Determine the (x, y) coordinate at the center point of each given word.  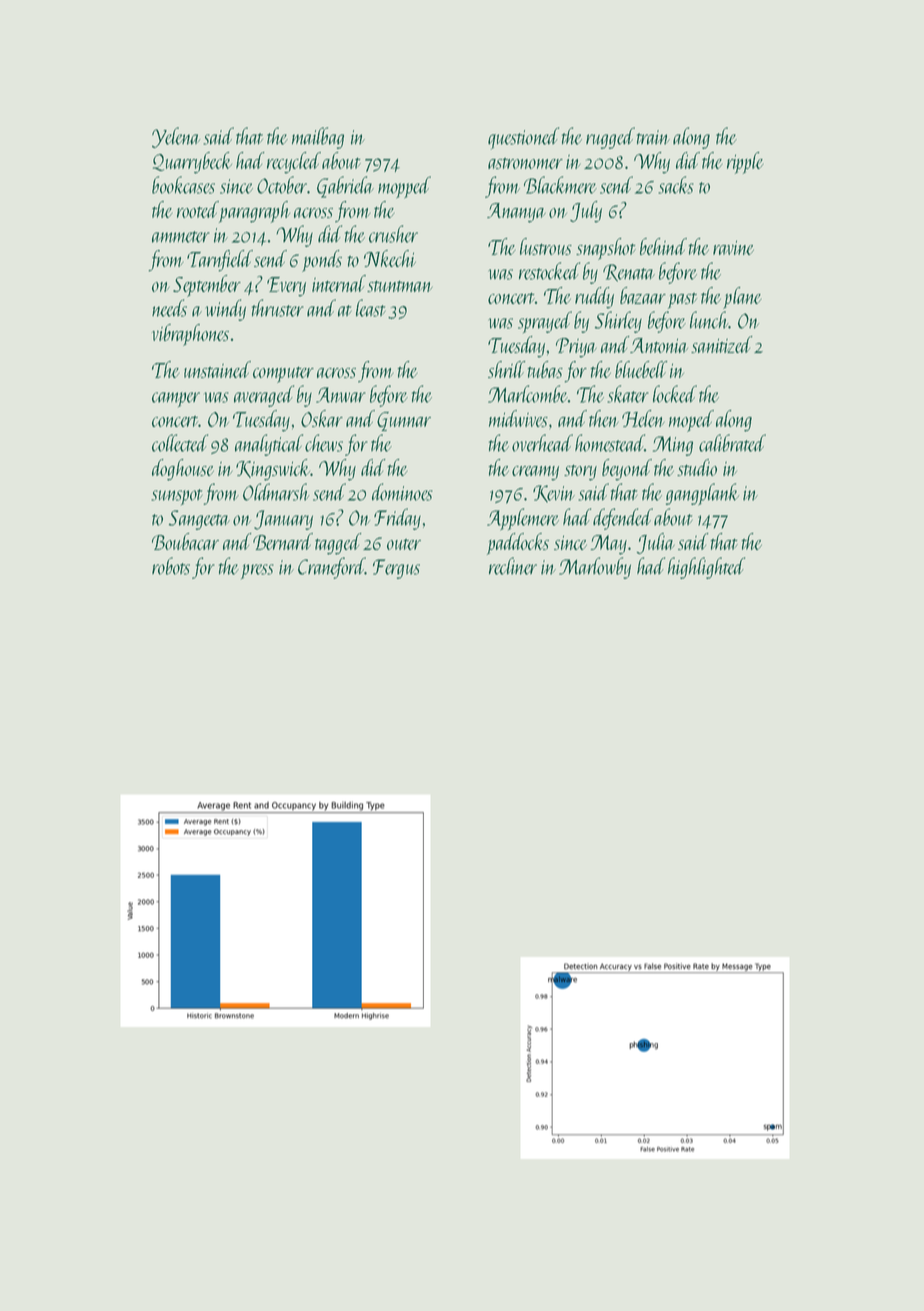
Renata (629, 273)
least (371, 308)
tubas (545, 369)
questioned (523, 138)
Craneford (331, 568)
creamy (535, 473)
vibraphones (190, 335)
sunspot (177, 497)
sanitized (722, 344)
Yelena (176, 137)
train (653, 137)
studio (697, 467)
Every (286, 287)
